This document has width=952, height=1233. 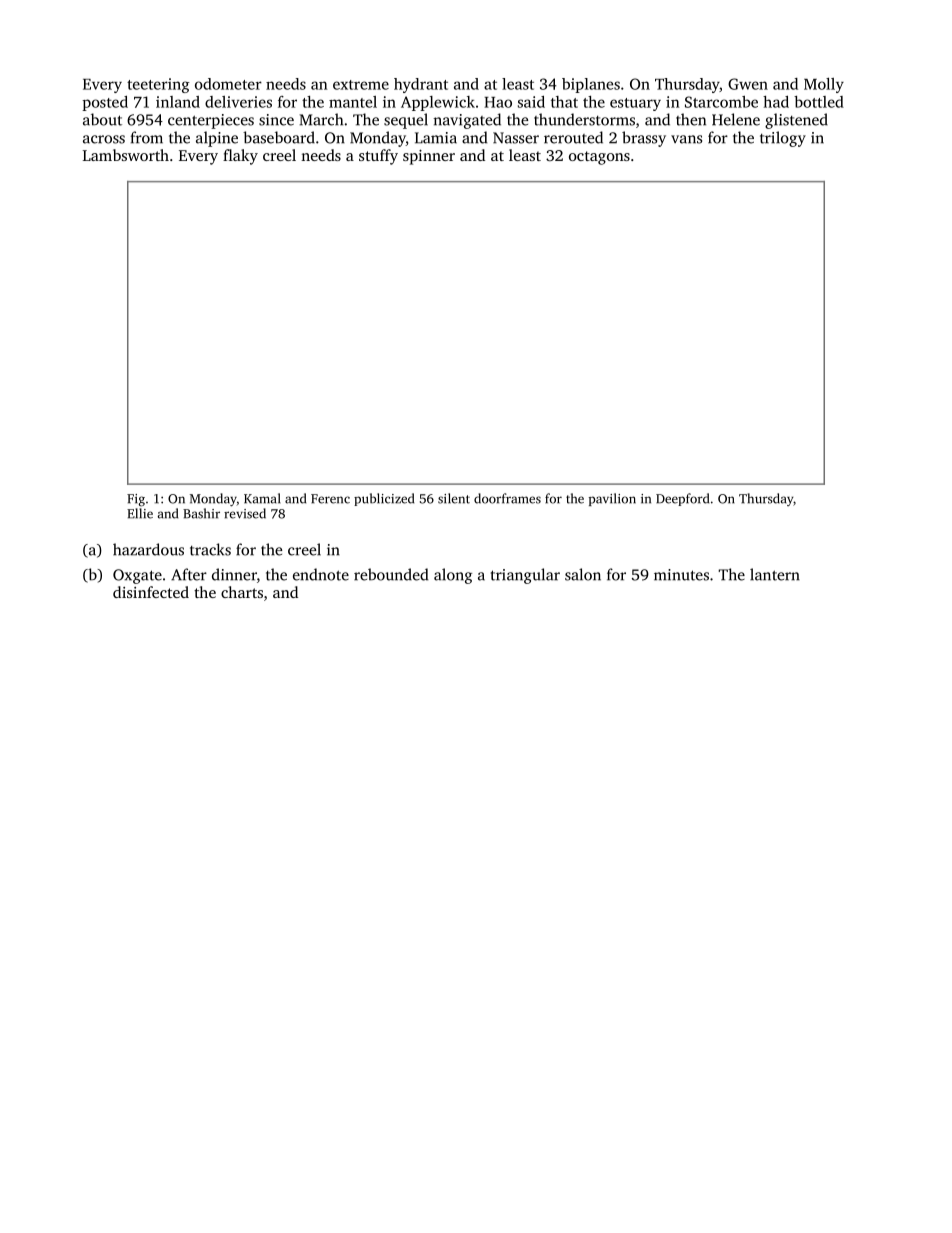 What do you see at coordinates (819, 102) in the document?
I see `bottled` at bounding box center [819, 102].
